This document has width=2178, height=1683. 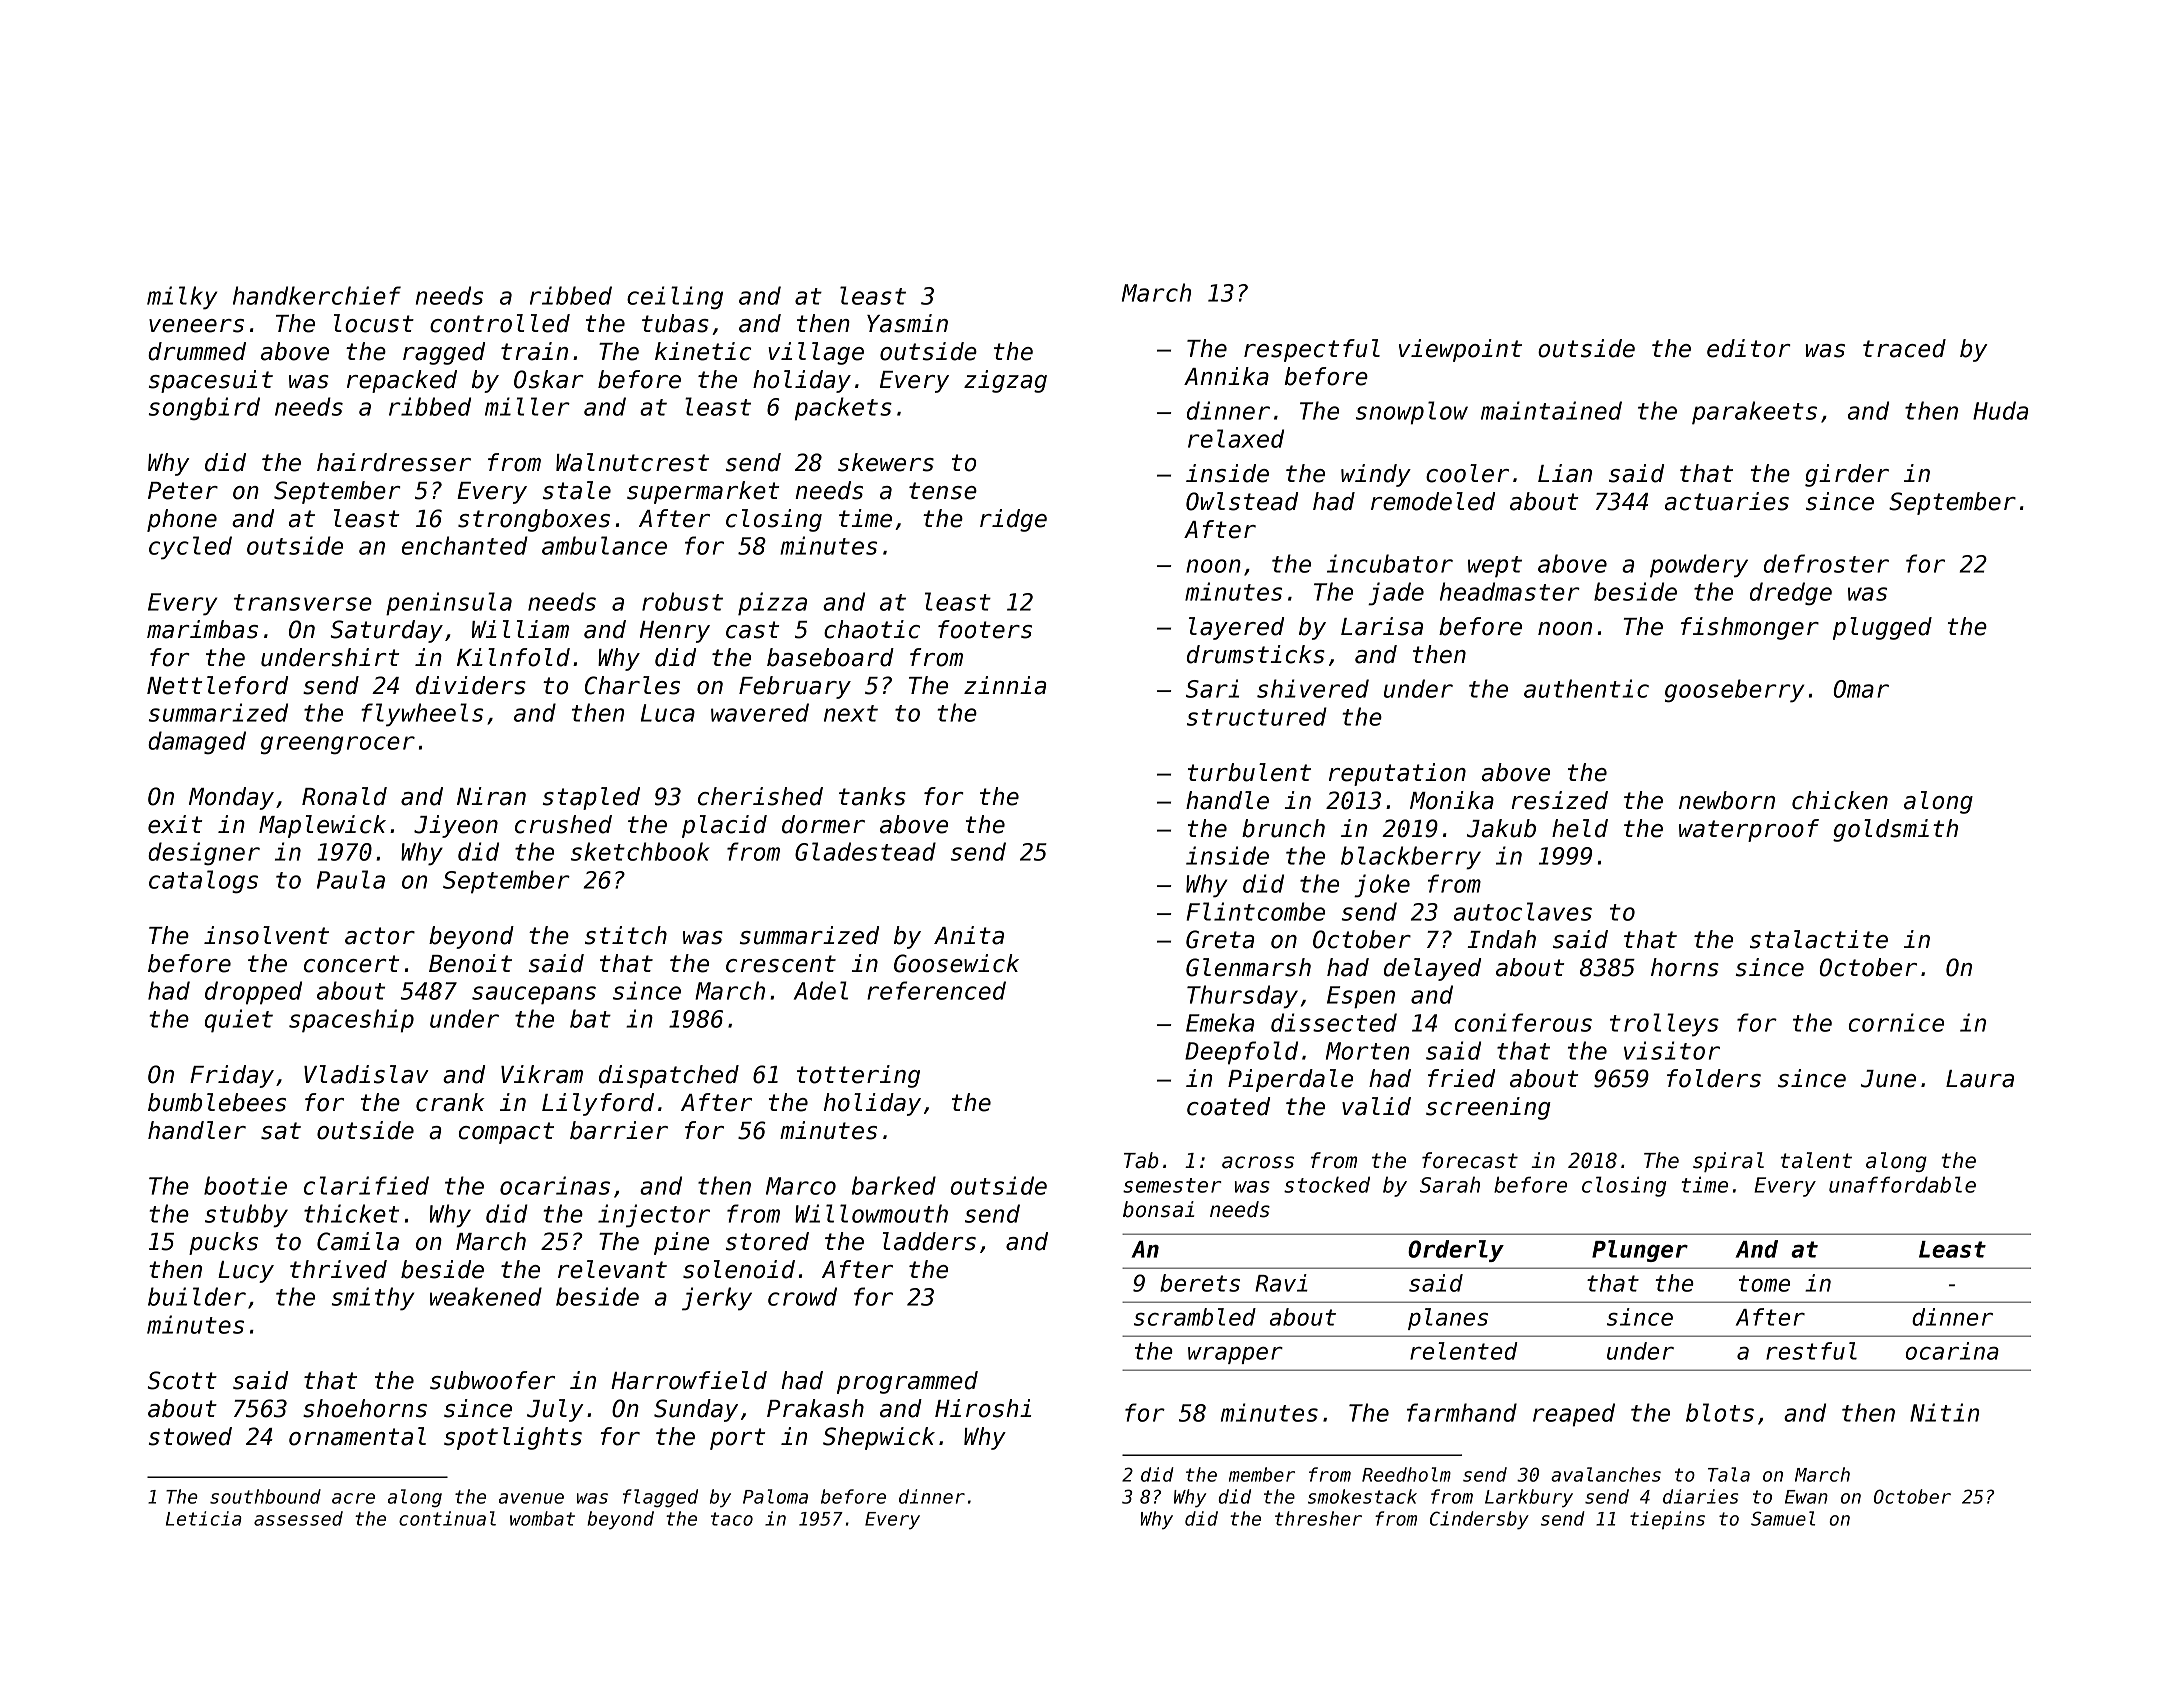 What do you see at coordinates (202, 629) in the document?
I see `marimbas` at bounding box center [202, 629].
